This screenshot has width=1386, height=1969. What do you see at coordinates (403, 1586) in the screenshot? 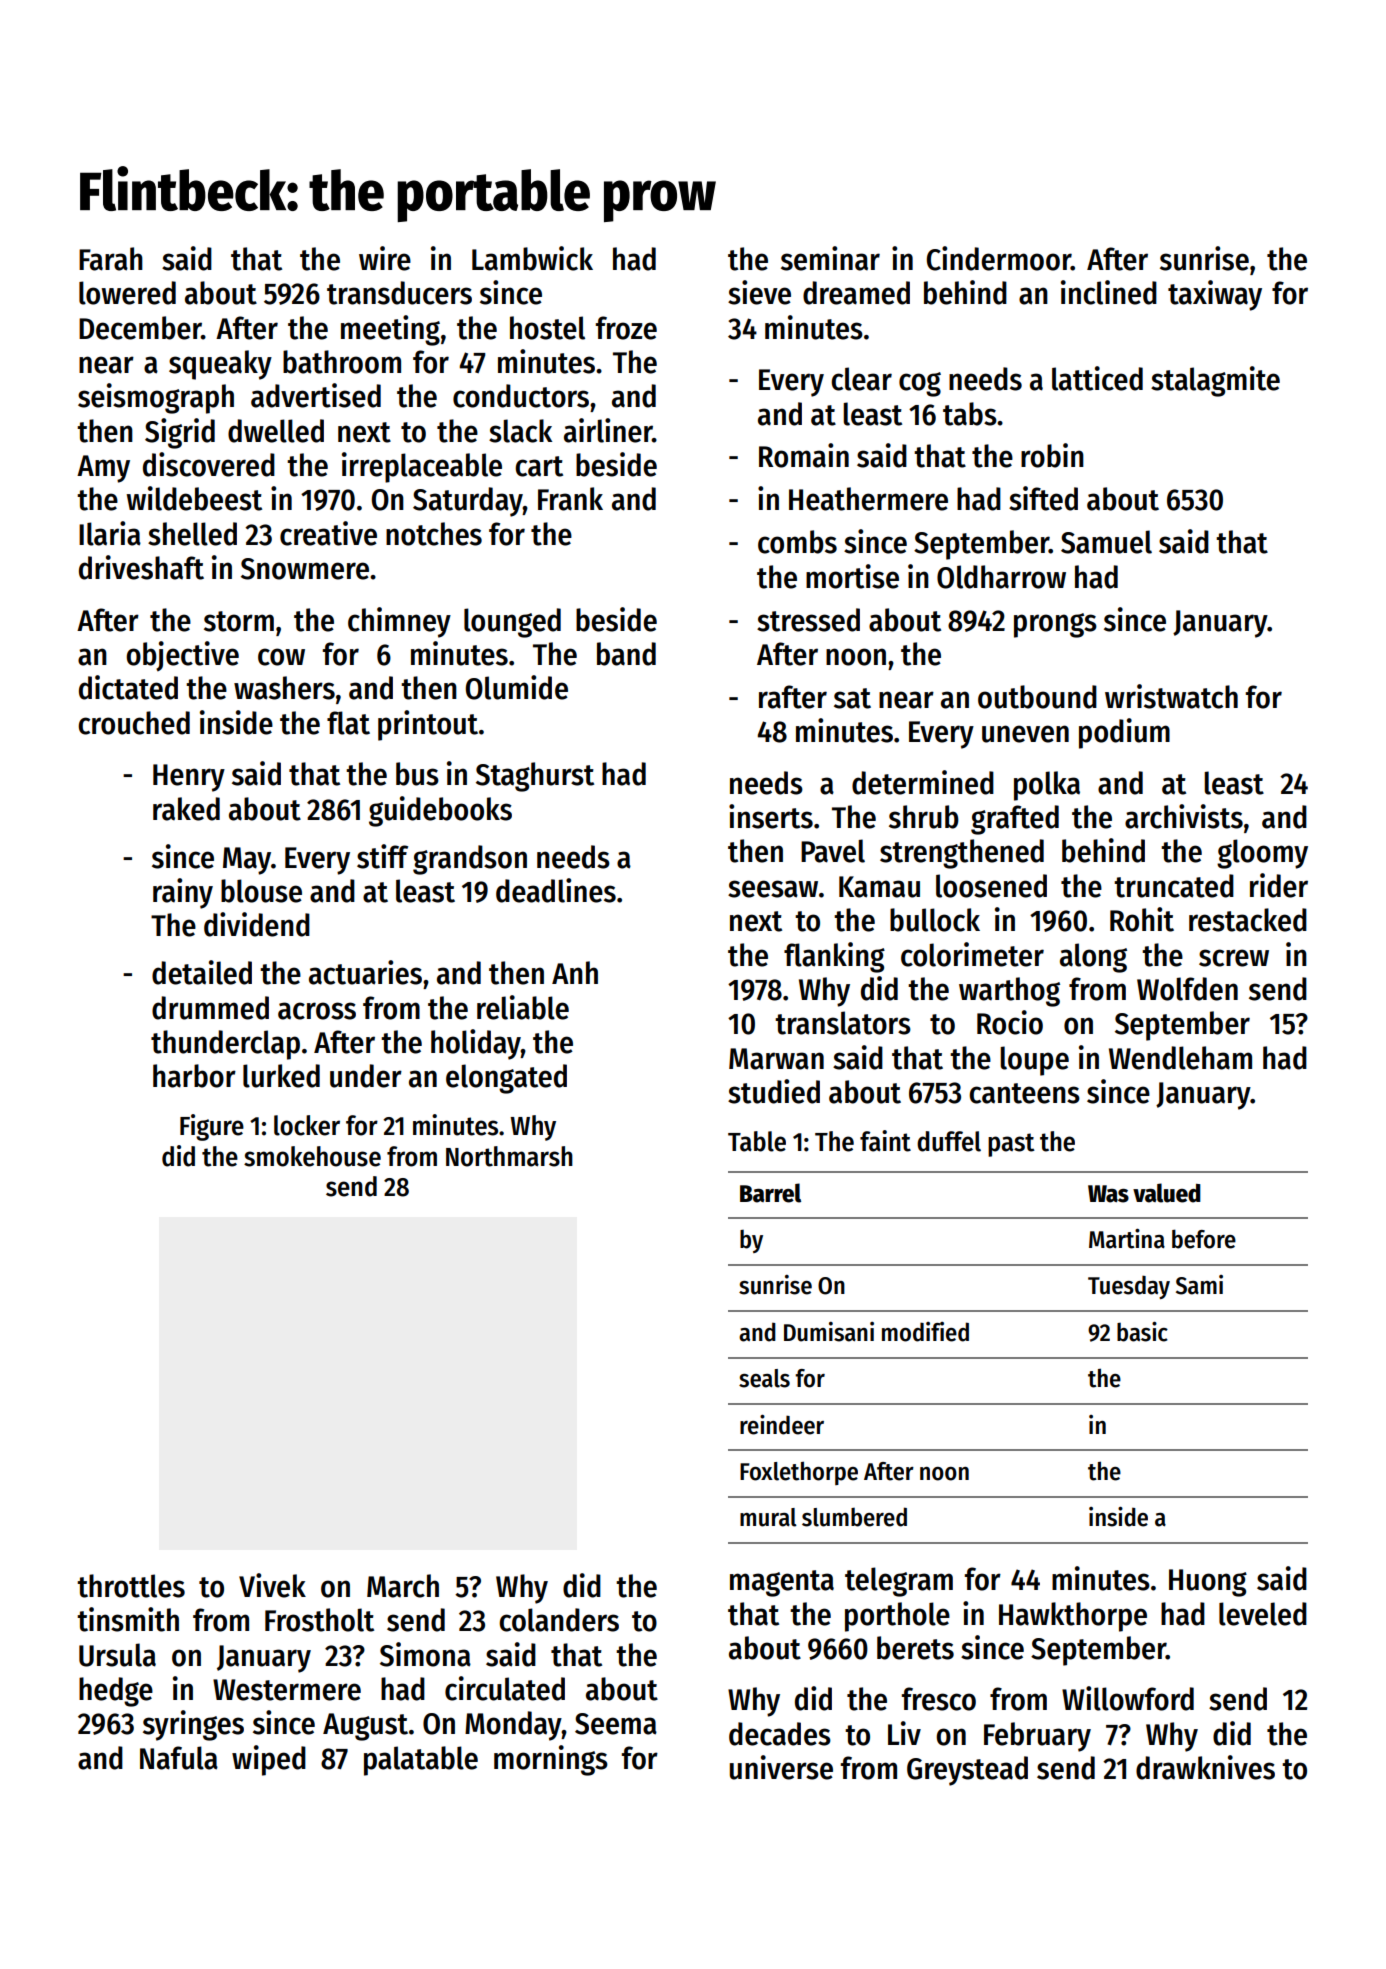
I see `March` at bounding box center [403, 1586].
